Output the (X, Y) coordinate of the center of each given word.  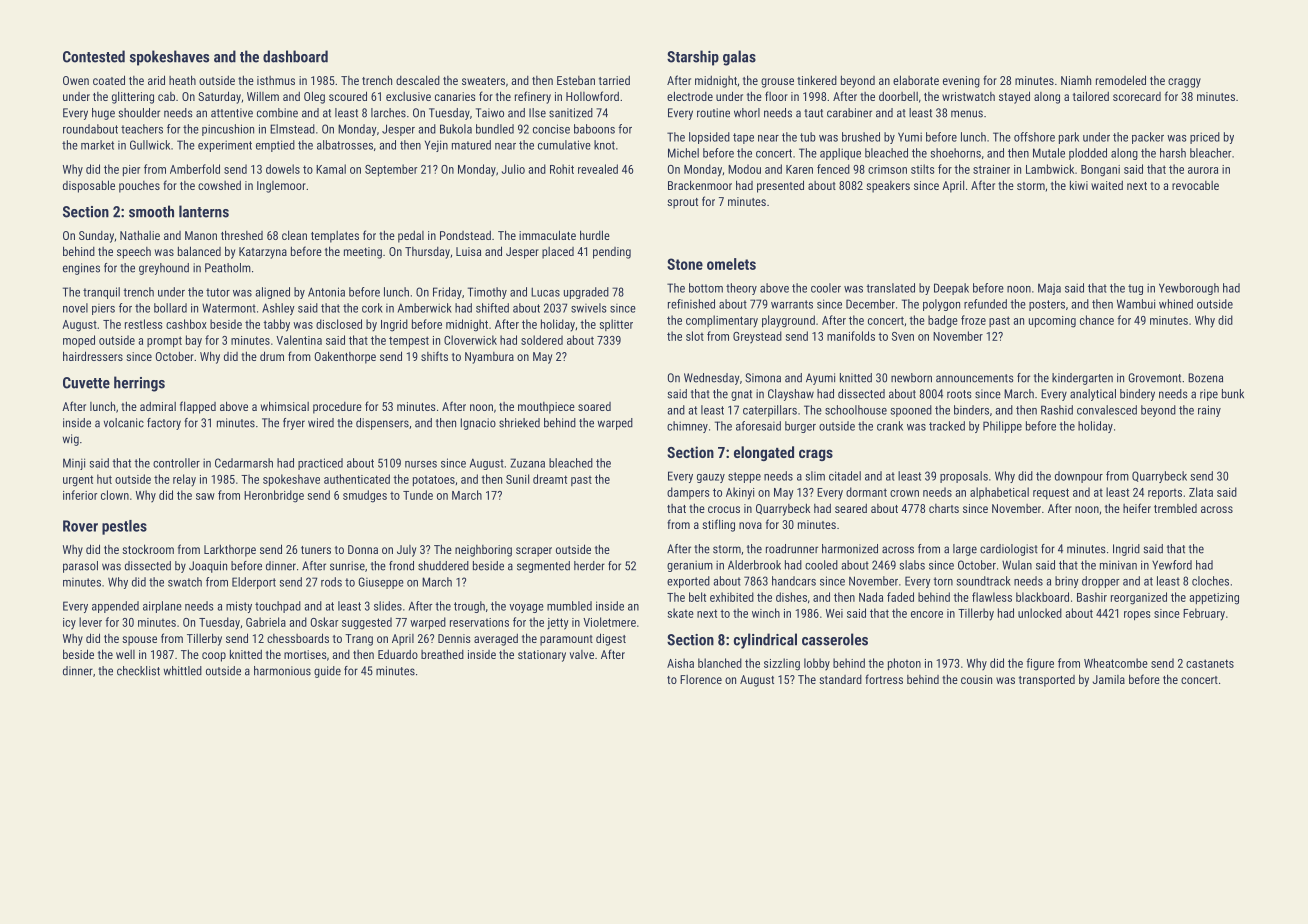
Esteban (576, 80)
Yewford (1172, 565)
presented (780, 186)
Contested (94, 56)
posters (1047, 305)
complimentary (722, 321)
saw (205, 496)
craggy (1184, 83)
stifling (718, 525)
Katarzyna (263, 253)
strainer (991, 169)
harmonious (282, 671)
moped (79, 341)
